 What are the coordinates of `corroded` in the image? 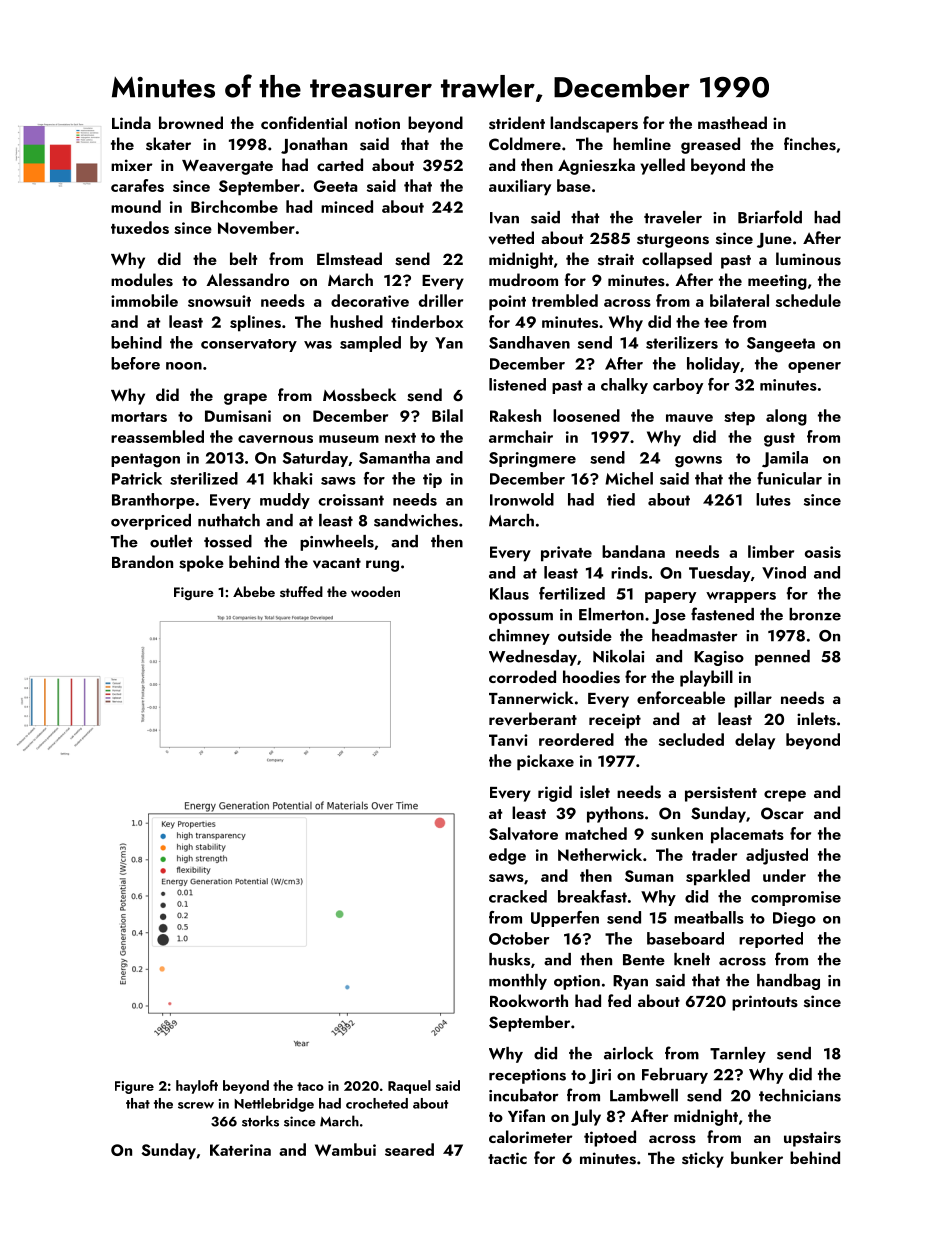 It's located at (522, 676).
